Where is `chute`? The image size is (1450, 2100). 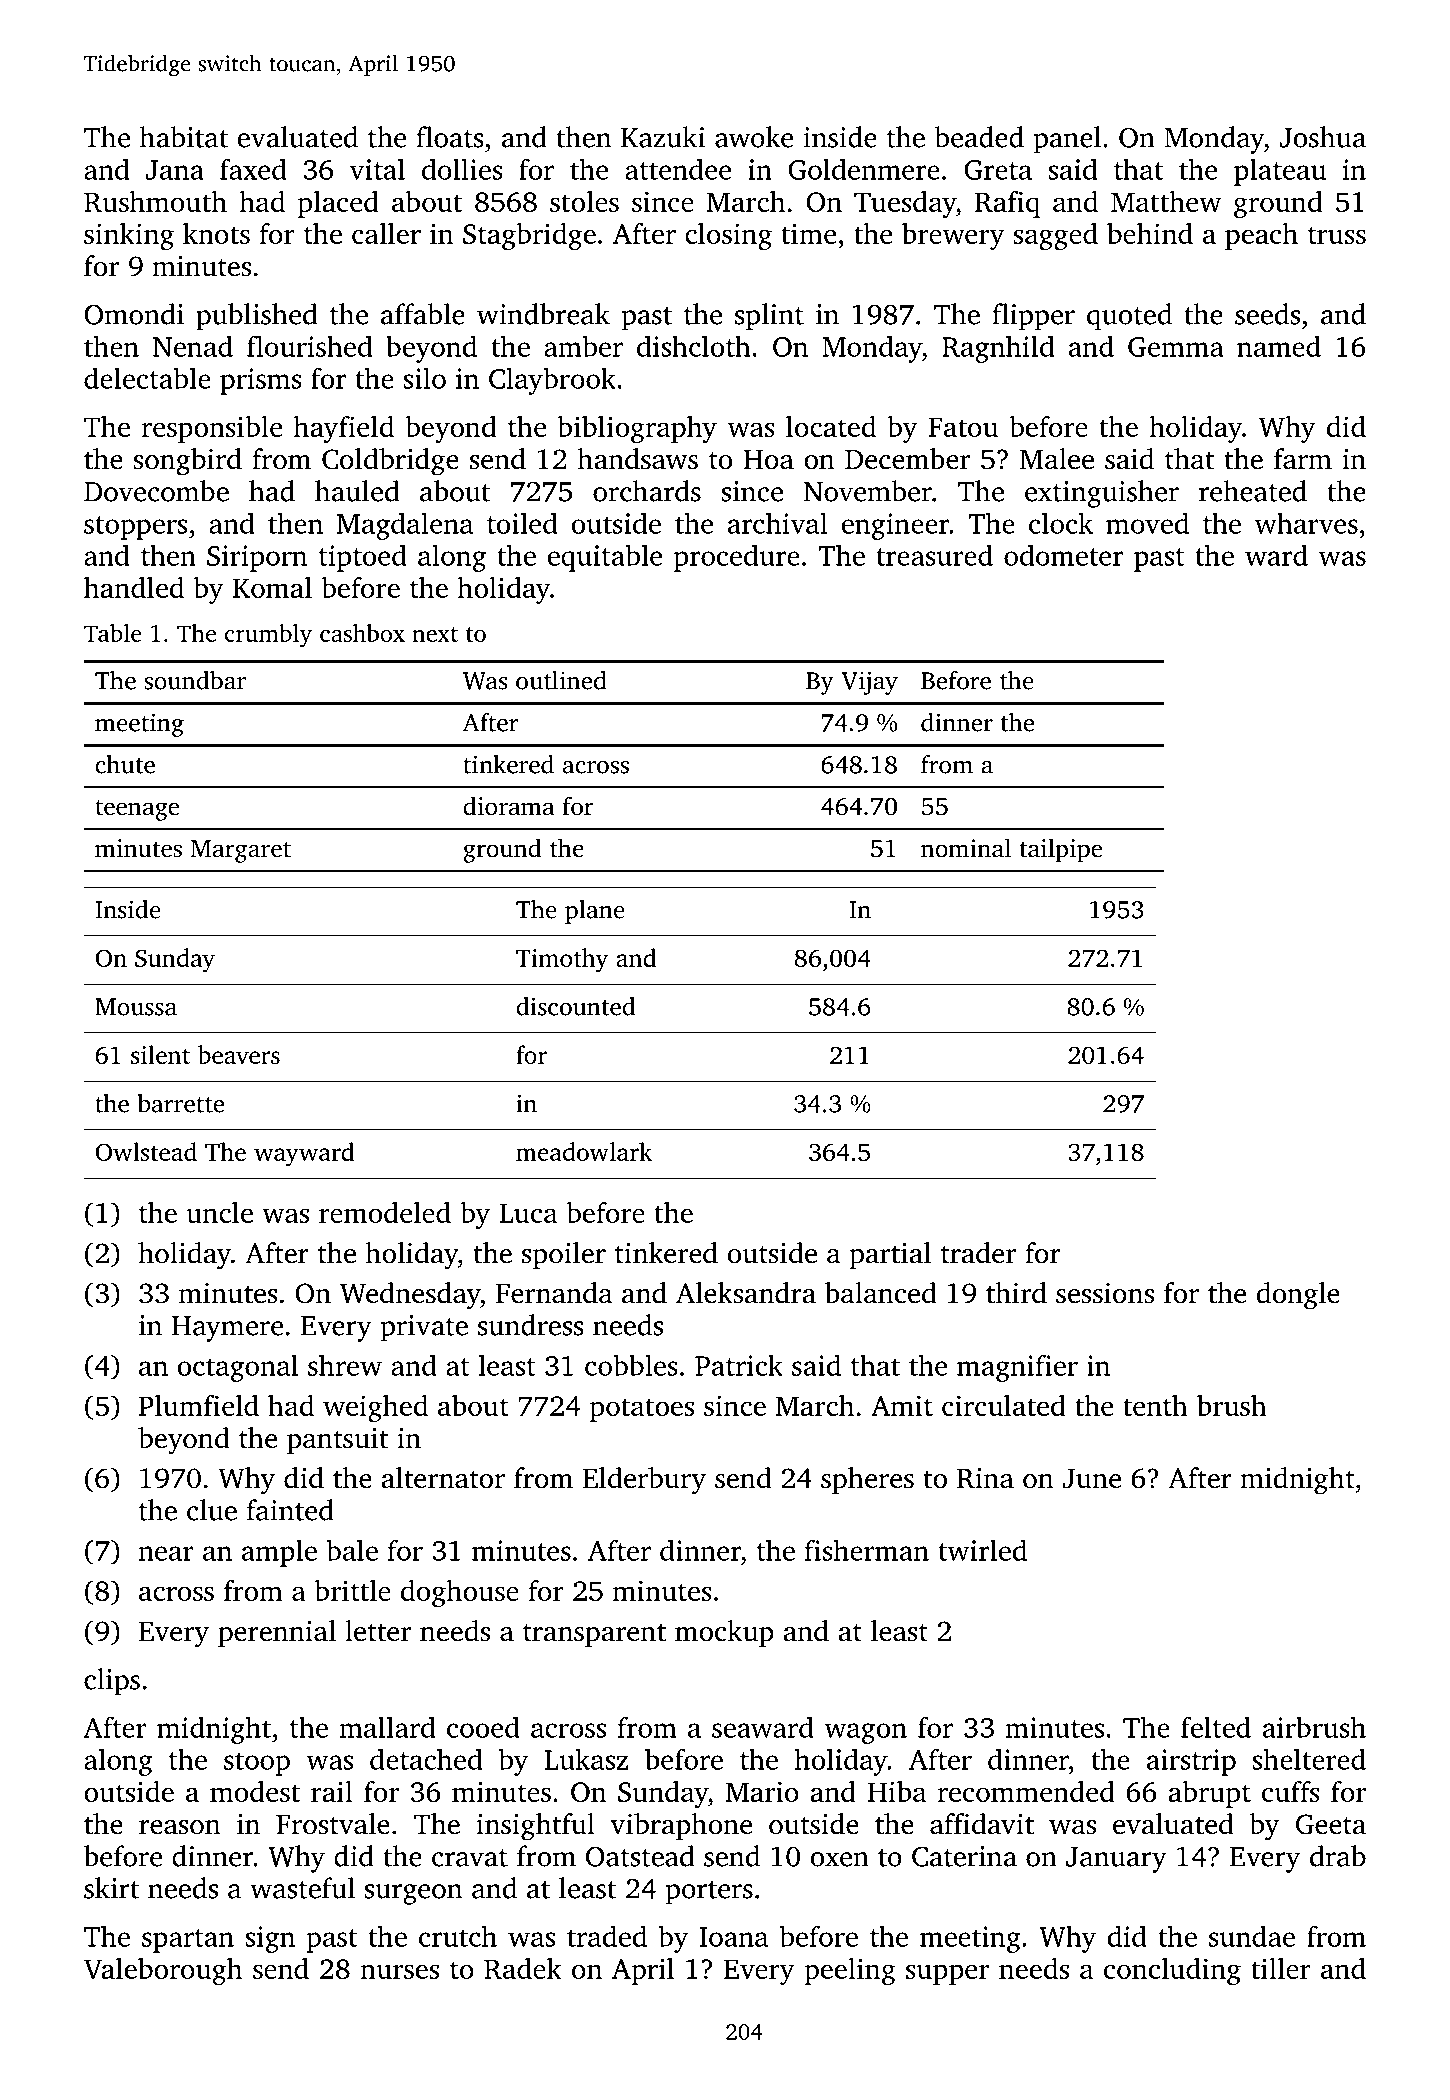 chute is located at coordinates (125, 764).
